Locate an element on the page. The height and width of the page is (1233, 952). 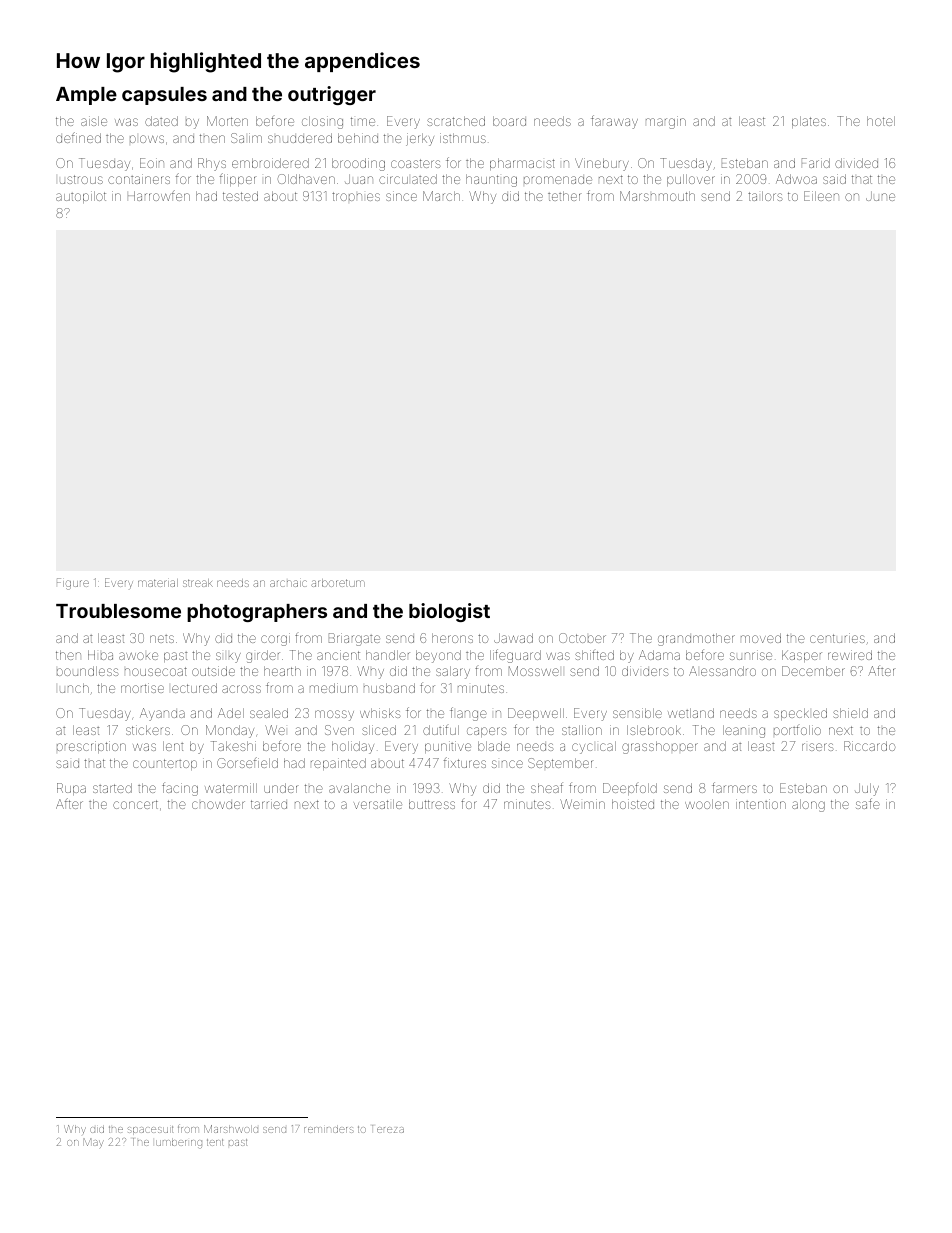
board is located at coordinates (509, 121).
